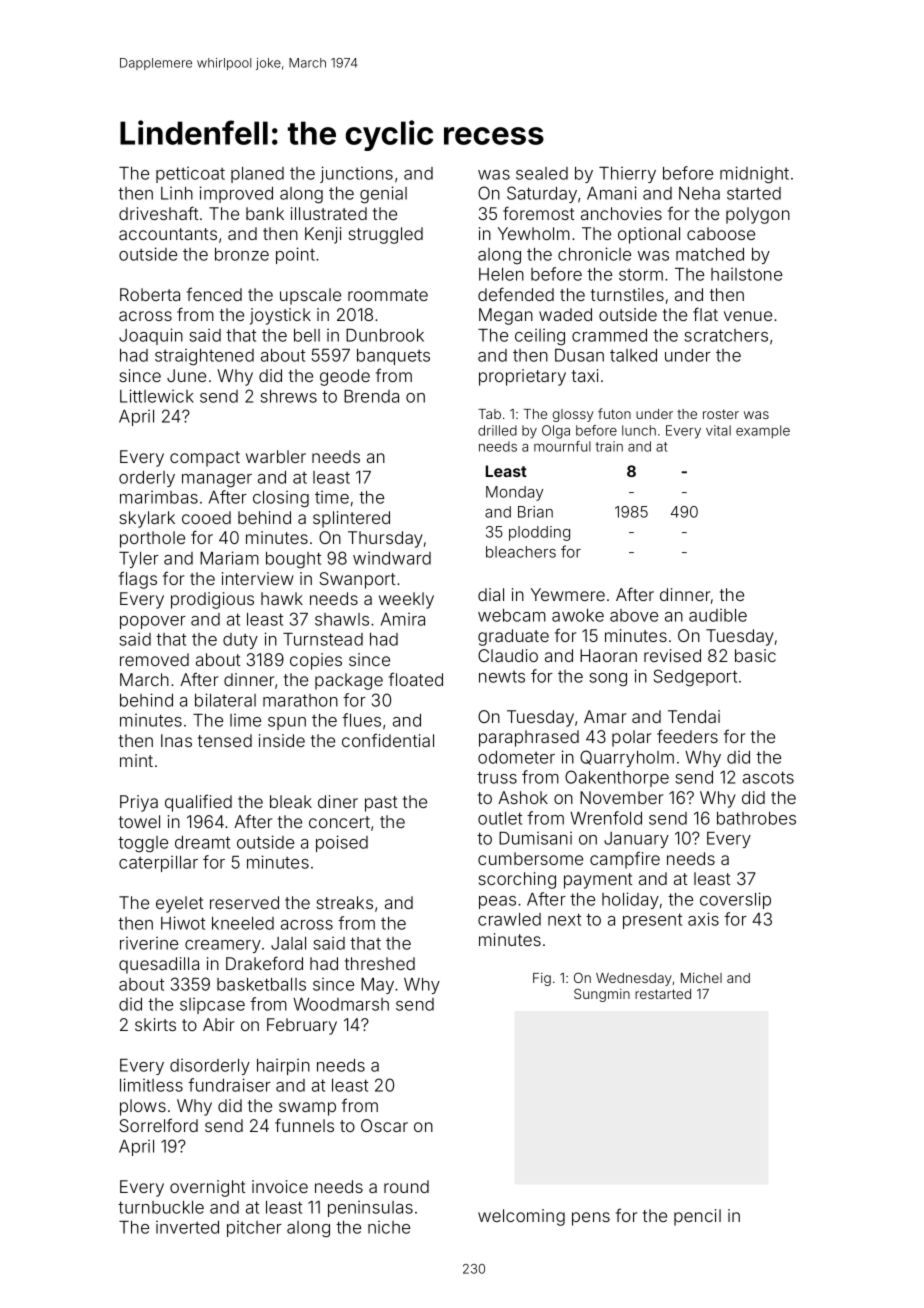 Image resolution: width=924 pixels, height=1308 pixels. Describe the element at coordinates (735, 900) in the image. I see `coverslip` at that location.
